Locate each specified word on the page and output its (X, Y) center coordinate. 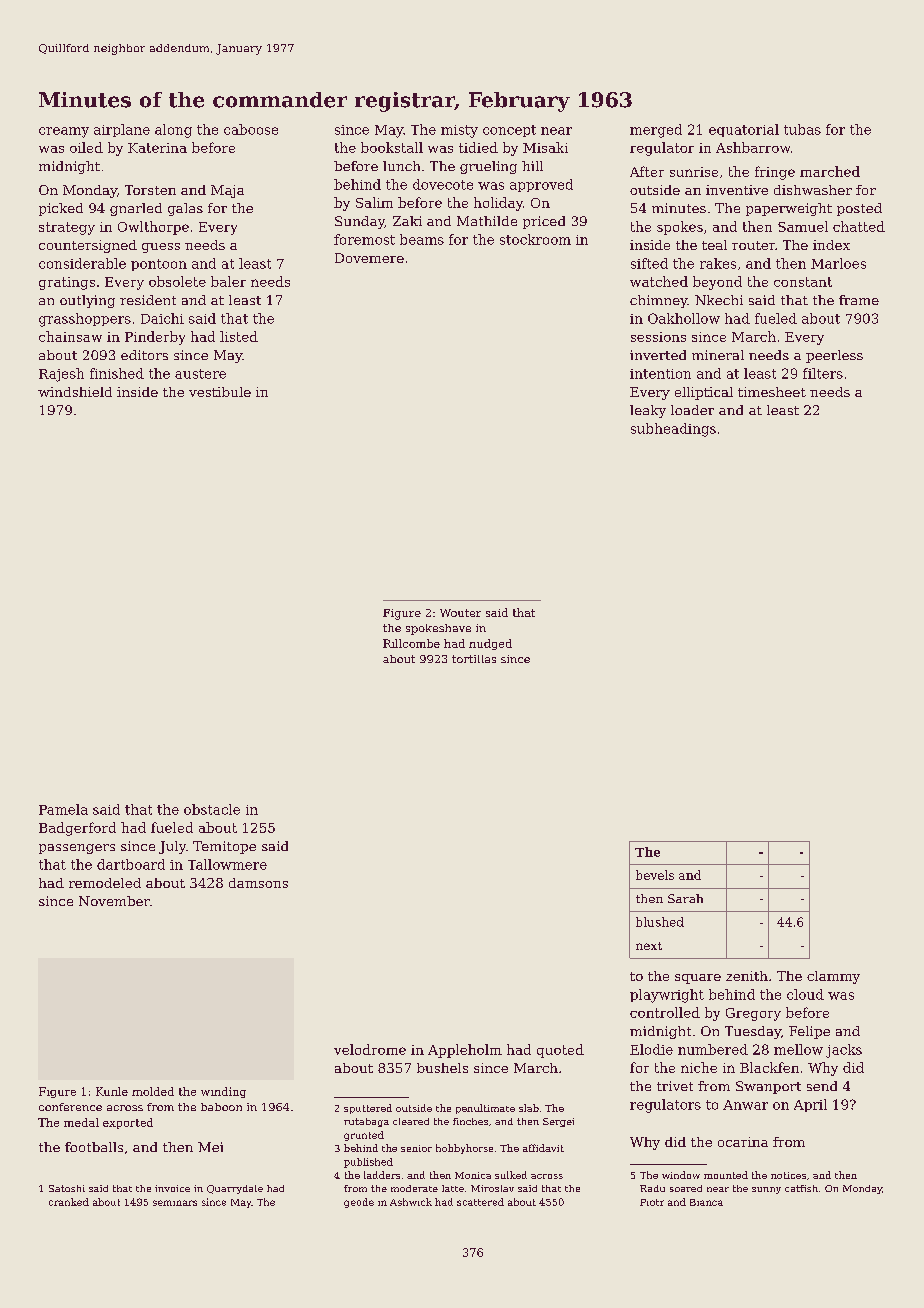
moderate (414, 1188)
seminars (175, 1203)
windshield (75, 392)
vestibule (220, 392)
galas (185, 209)
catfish (801, 1188)
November (114, 901)
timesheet (772, 392)
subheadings (673, 430)
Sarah (685, 898)
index (831, 245)
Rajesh (61, 375)
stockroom (535, 239)
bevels (655, 875)
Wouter (460, 613)
